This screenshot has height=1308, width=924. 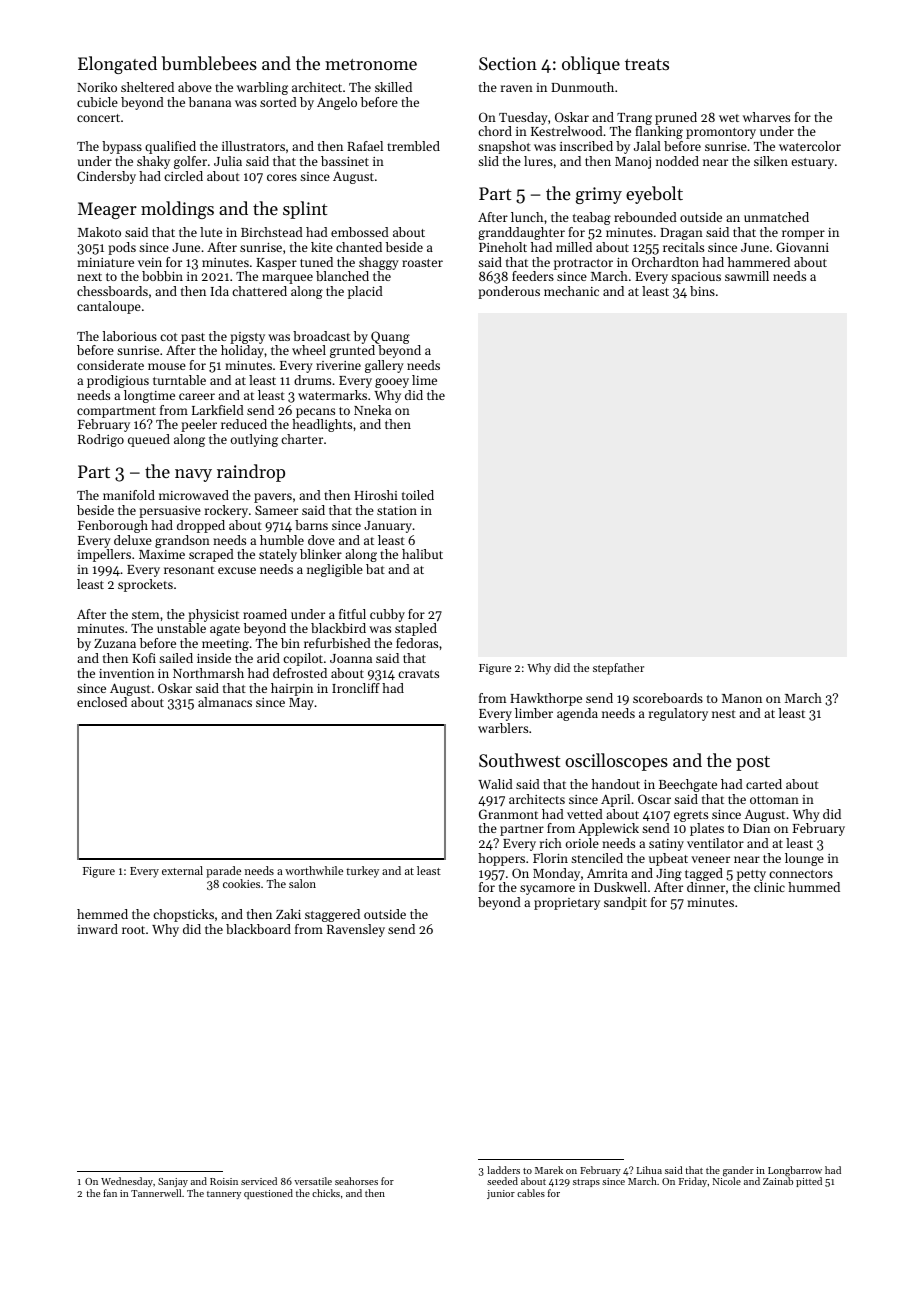 I want to click on salon, so click(x=302, y=883).
